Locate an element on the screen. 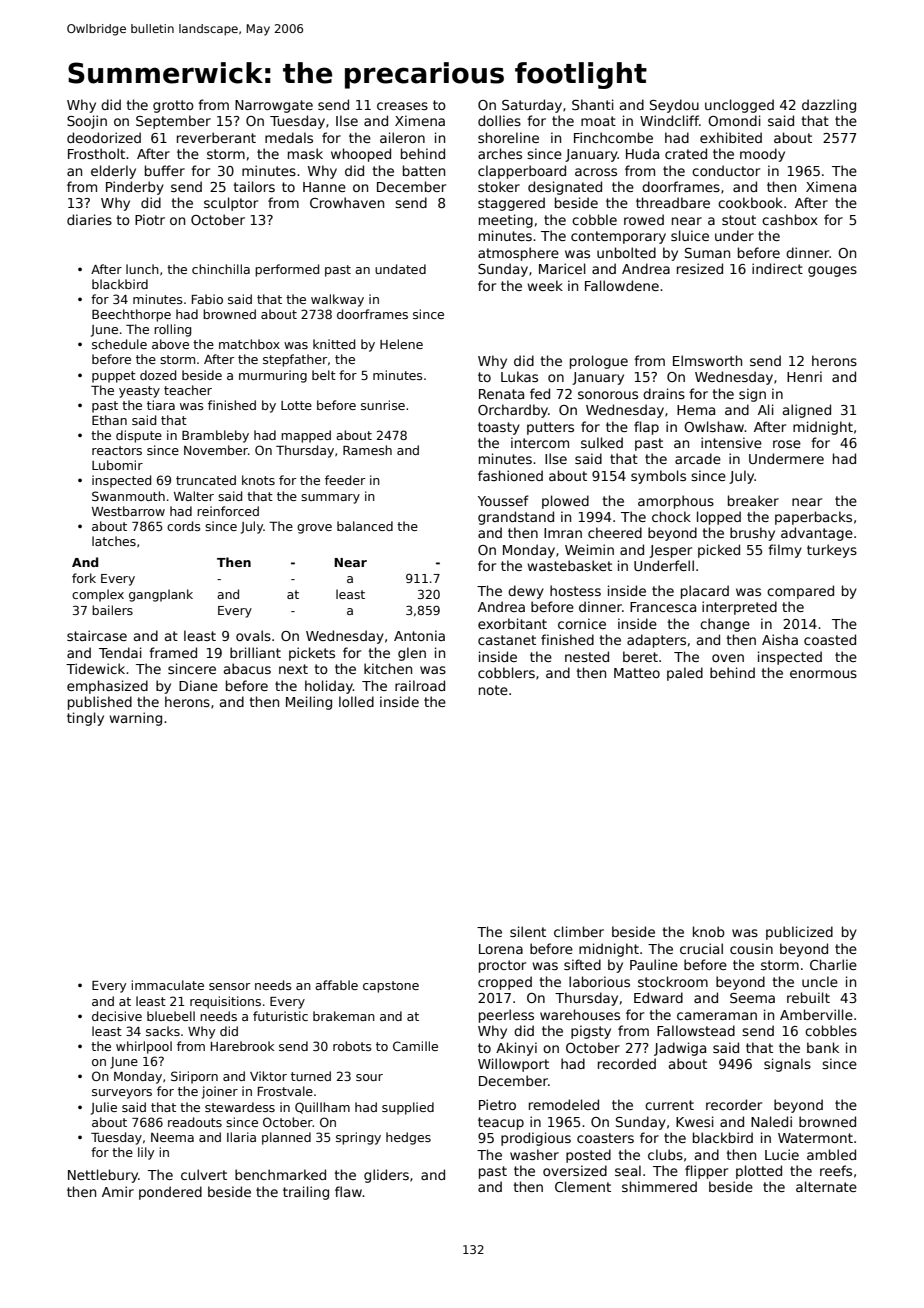  planned is located at coordinates (286, 1138).
